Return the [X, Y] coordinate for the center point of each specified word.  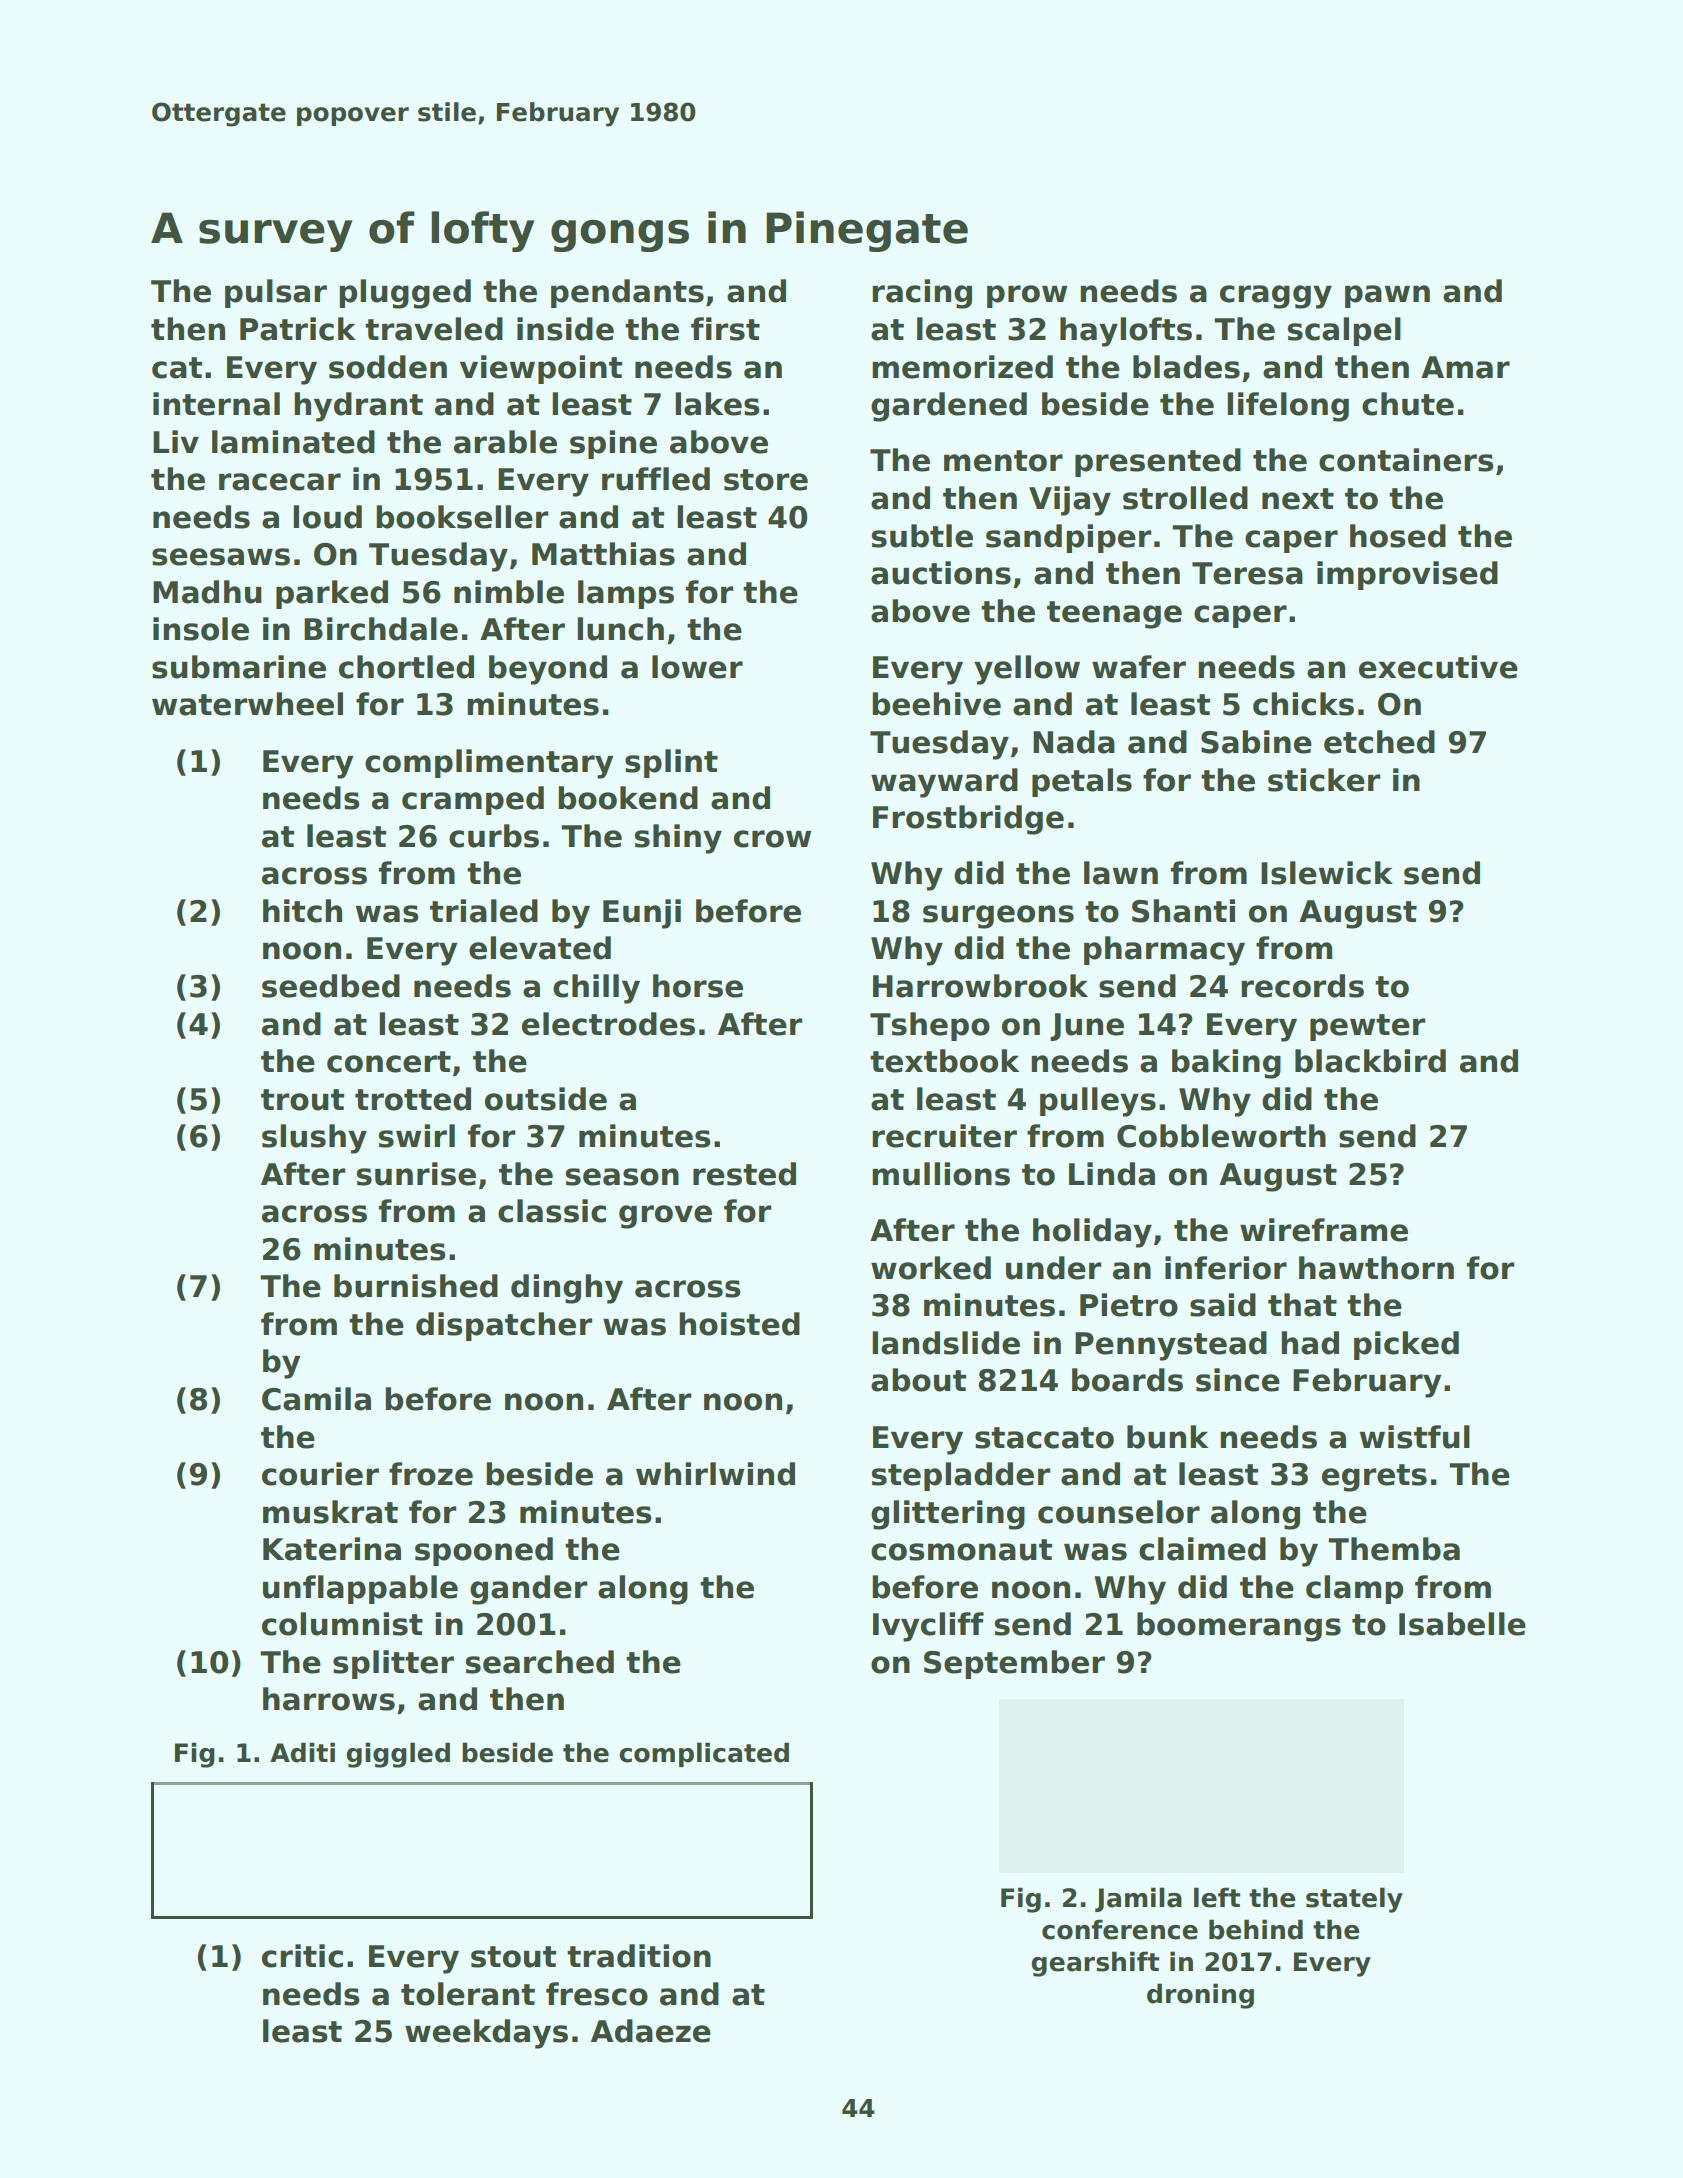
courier [320, 1474]
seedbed [331, 986]
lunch [620, 629]
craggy [1276, 297]
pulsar [276, 293]
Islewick [1327, 873]
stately [1354, 1900]
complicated [704, 1754]
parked [332, 594]
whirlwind [715, 1474]
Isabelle [1462, 1624]
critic [302, 1956]
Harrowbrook [980, 986]
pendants [627, 293]
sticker [1324, 780]
